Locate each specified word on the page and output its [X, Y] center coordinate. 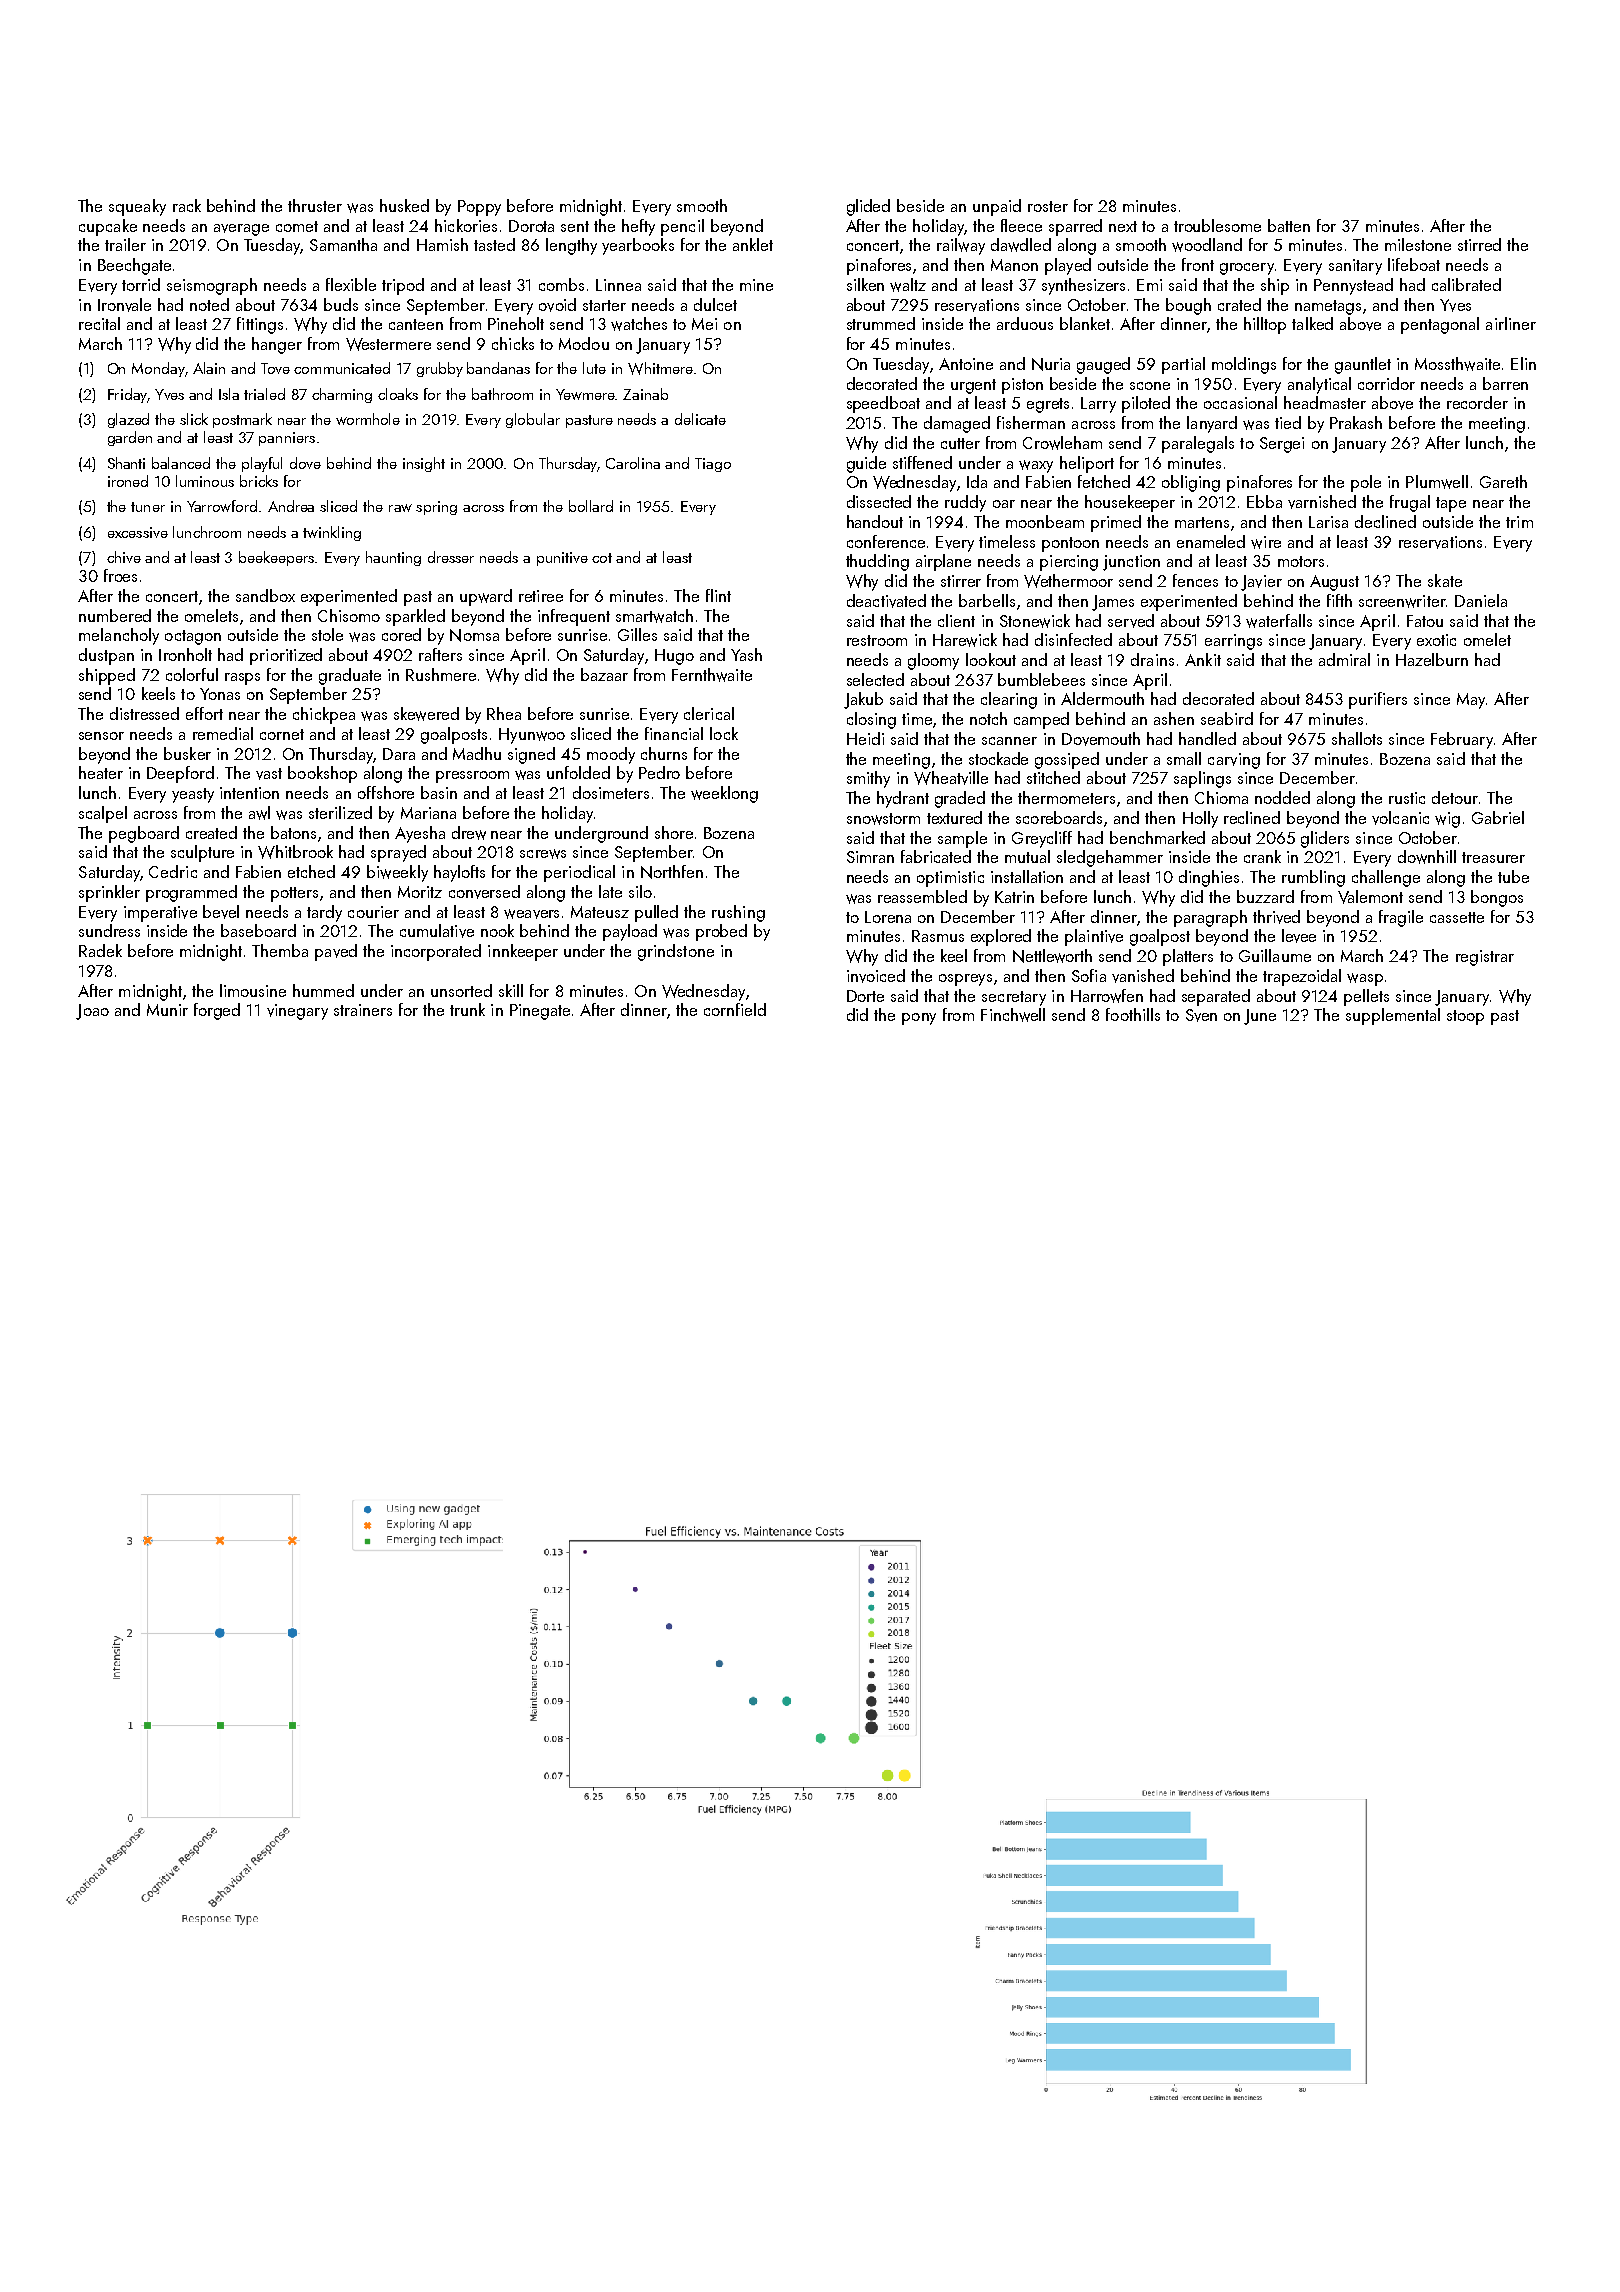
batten [1289, 225]
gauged [1103, 365]
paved [336, 952]
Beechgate [134, 266]
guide [866, 464]
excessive [138, 532]
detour [1455, 797]
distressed [144, 713]
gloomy [933, 661]
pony [919, 1019]
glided [868, 207]
